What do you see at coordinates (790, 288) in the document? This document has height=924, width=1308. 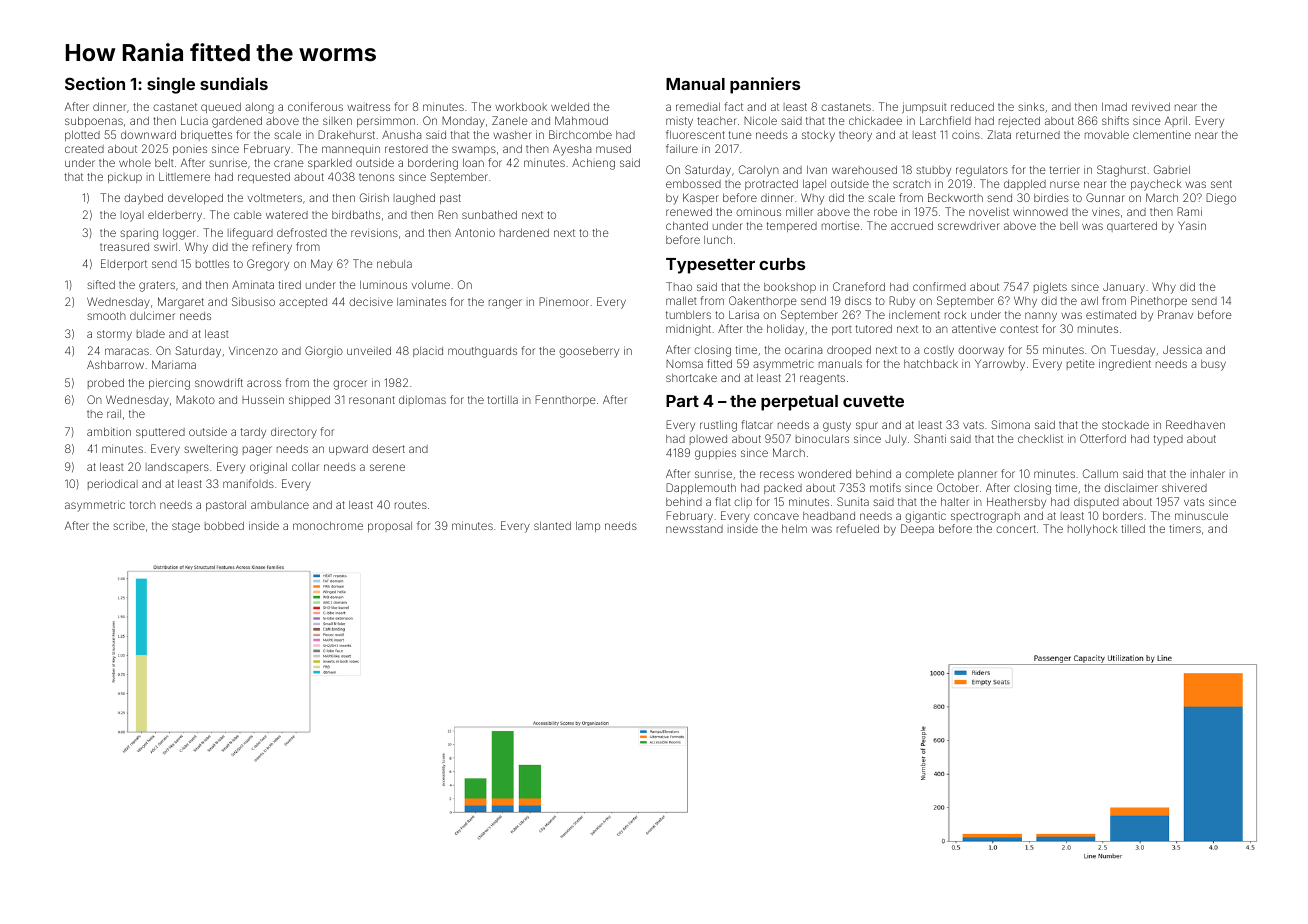 I see `bookshop` at bounding box center [790, 288].
